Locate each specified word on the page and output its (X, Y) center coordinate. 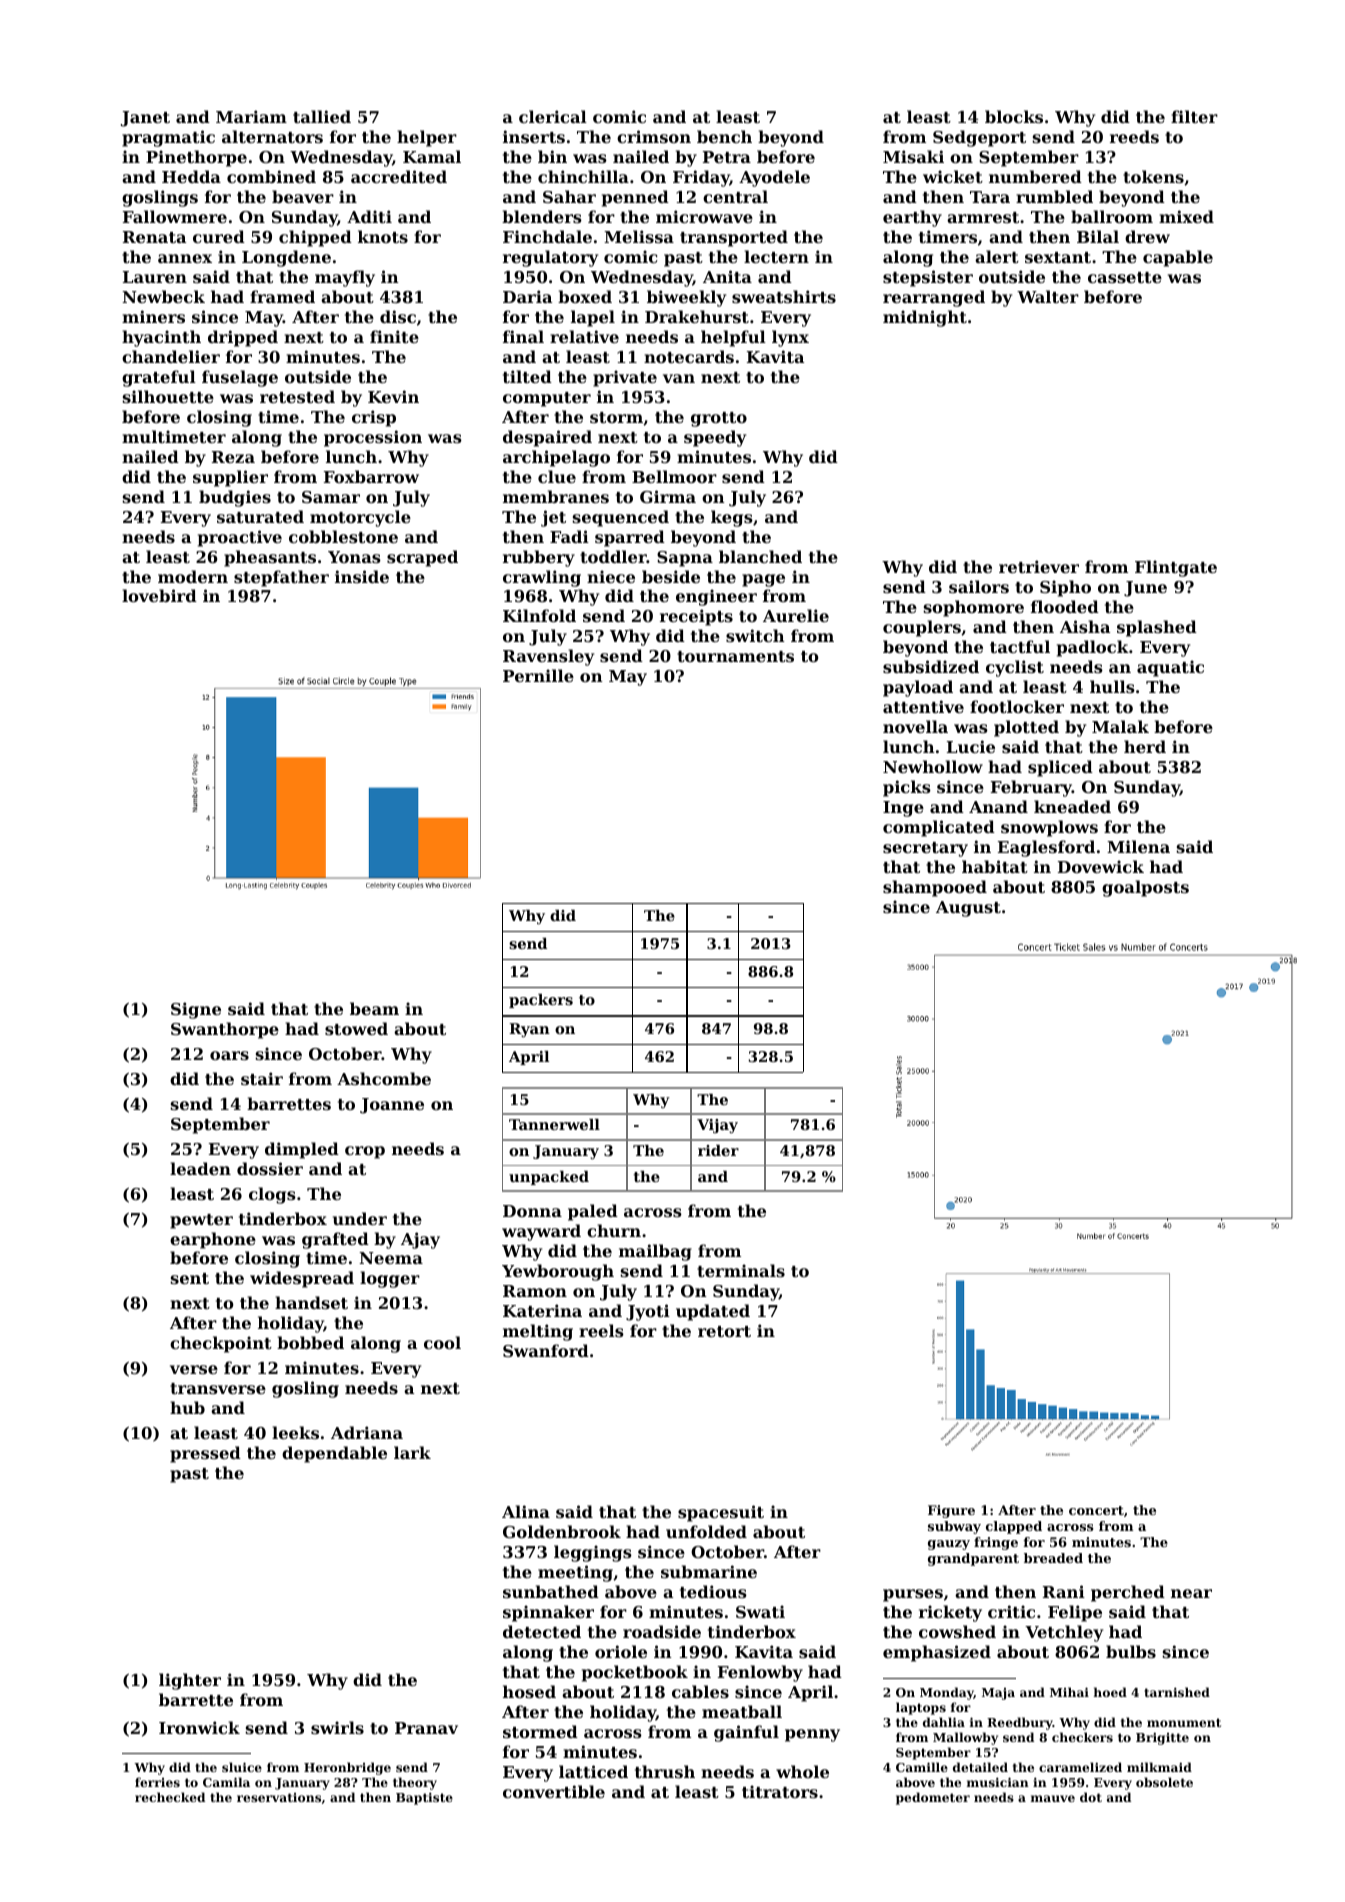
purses (913, 1595)
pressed (205, 1454)
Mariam (251, 116)
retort (724, 1331)
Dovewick (1101, 866)
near (1191, 1593)
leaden (200, 1168)
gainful (746, 1733)
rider (718, 1150)
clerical (553, 116)
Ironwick (199, 1727)
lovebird (159, 595)
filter (1194, 116)
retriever (1039, 566)
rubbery (539, 558)
